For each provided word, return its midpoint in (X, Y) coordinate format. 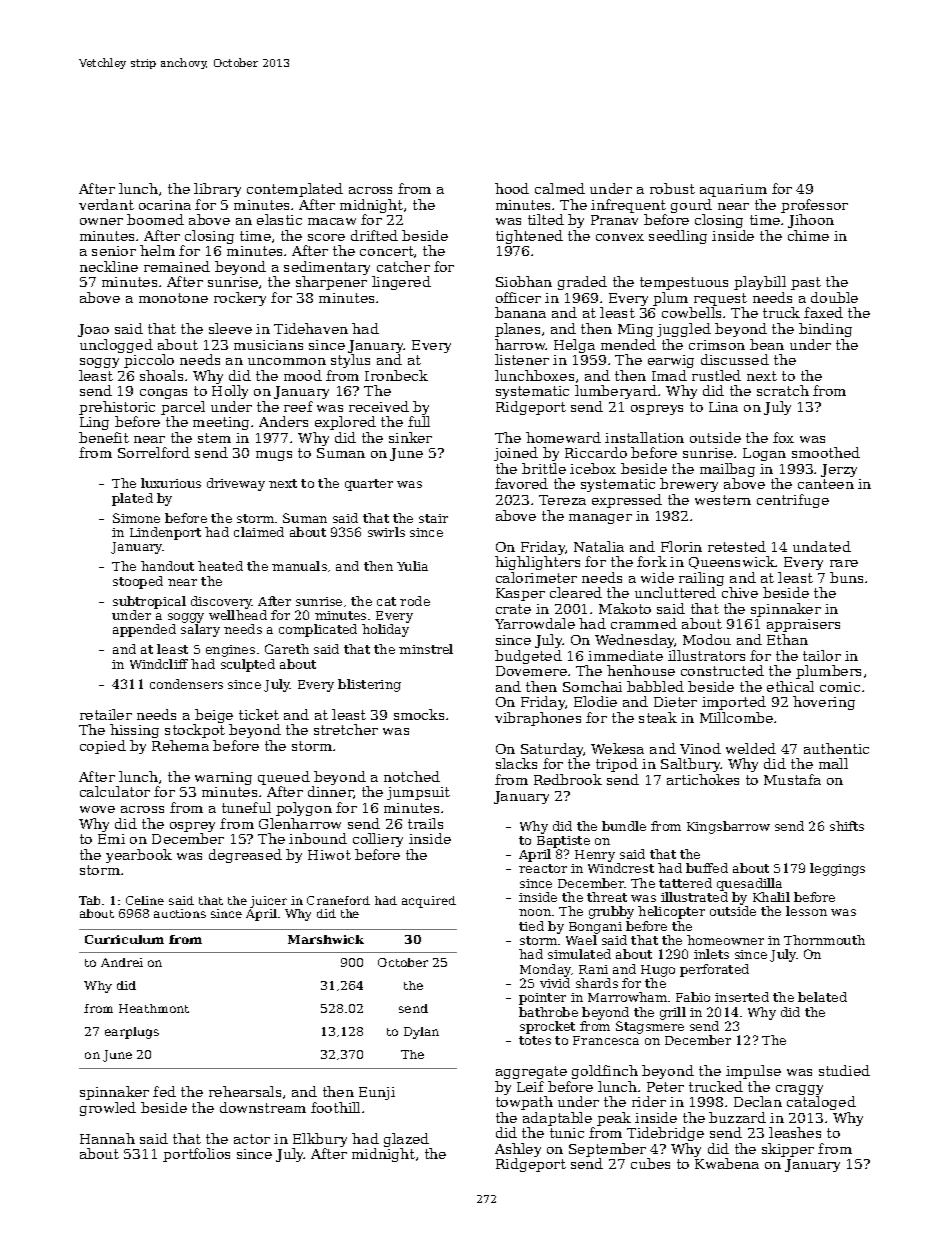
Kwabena (727, 1163)
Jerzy (839, 470)
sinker (410, 437)
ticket (259, 714)
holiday (385, 630)
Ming (635, 330)
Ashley (518, 1150)
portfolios (196, 1155)
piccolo (149, 361)
